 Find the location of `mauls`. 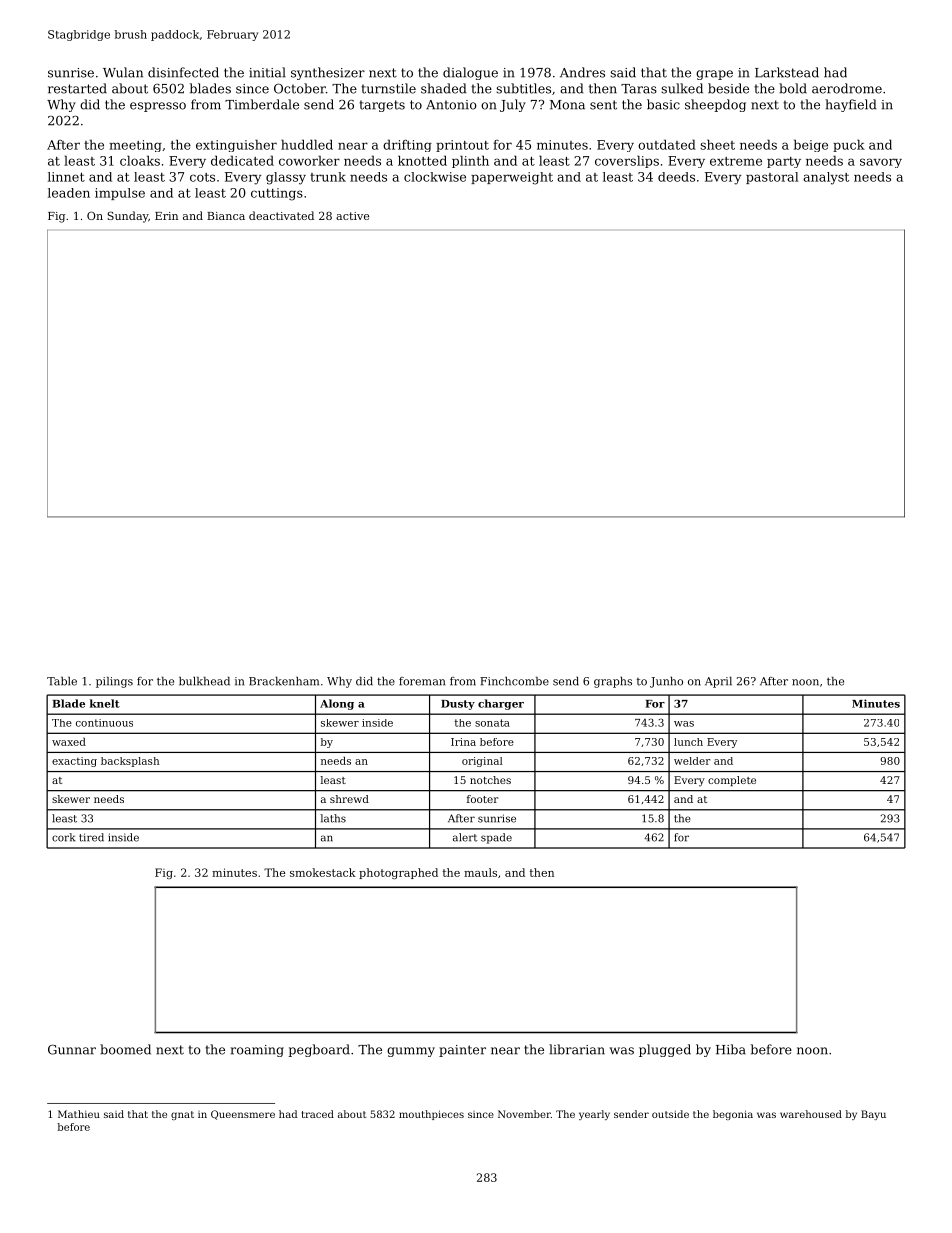

mauls is located at coordinates (480, 872).
